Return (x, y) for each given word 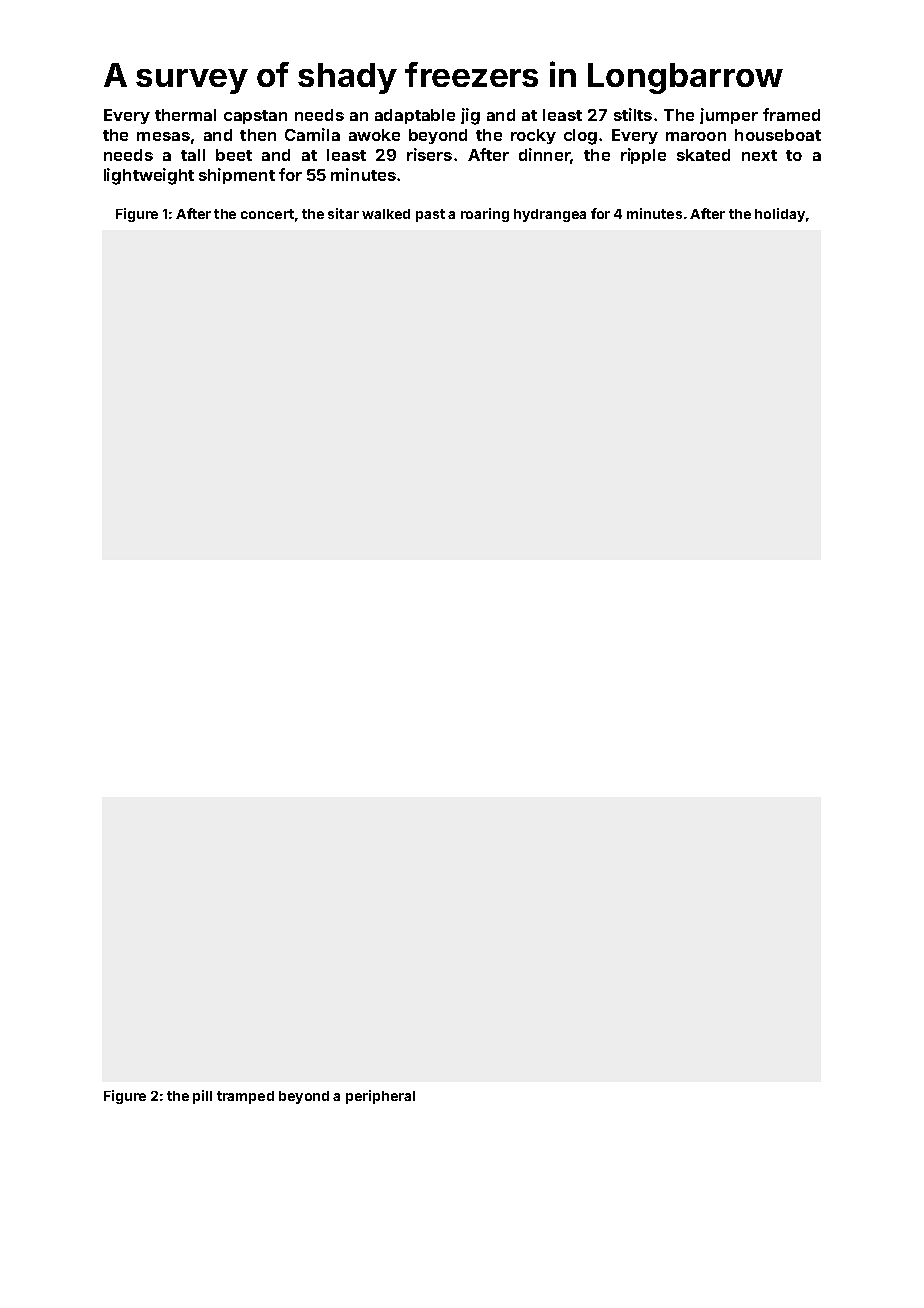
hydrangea (550, 215)
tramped (245, 1097)
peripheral (380, 1097)
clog (580, 137)
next (759, 155)
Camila (312, 134)
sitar (343, 213)
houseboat (778, 135)
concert (267, 214)
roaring (485, 215)
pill (202, 1097)
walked (386, 214)
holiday (780, 215)
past (430, 215)
